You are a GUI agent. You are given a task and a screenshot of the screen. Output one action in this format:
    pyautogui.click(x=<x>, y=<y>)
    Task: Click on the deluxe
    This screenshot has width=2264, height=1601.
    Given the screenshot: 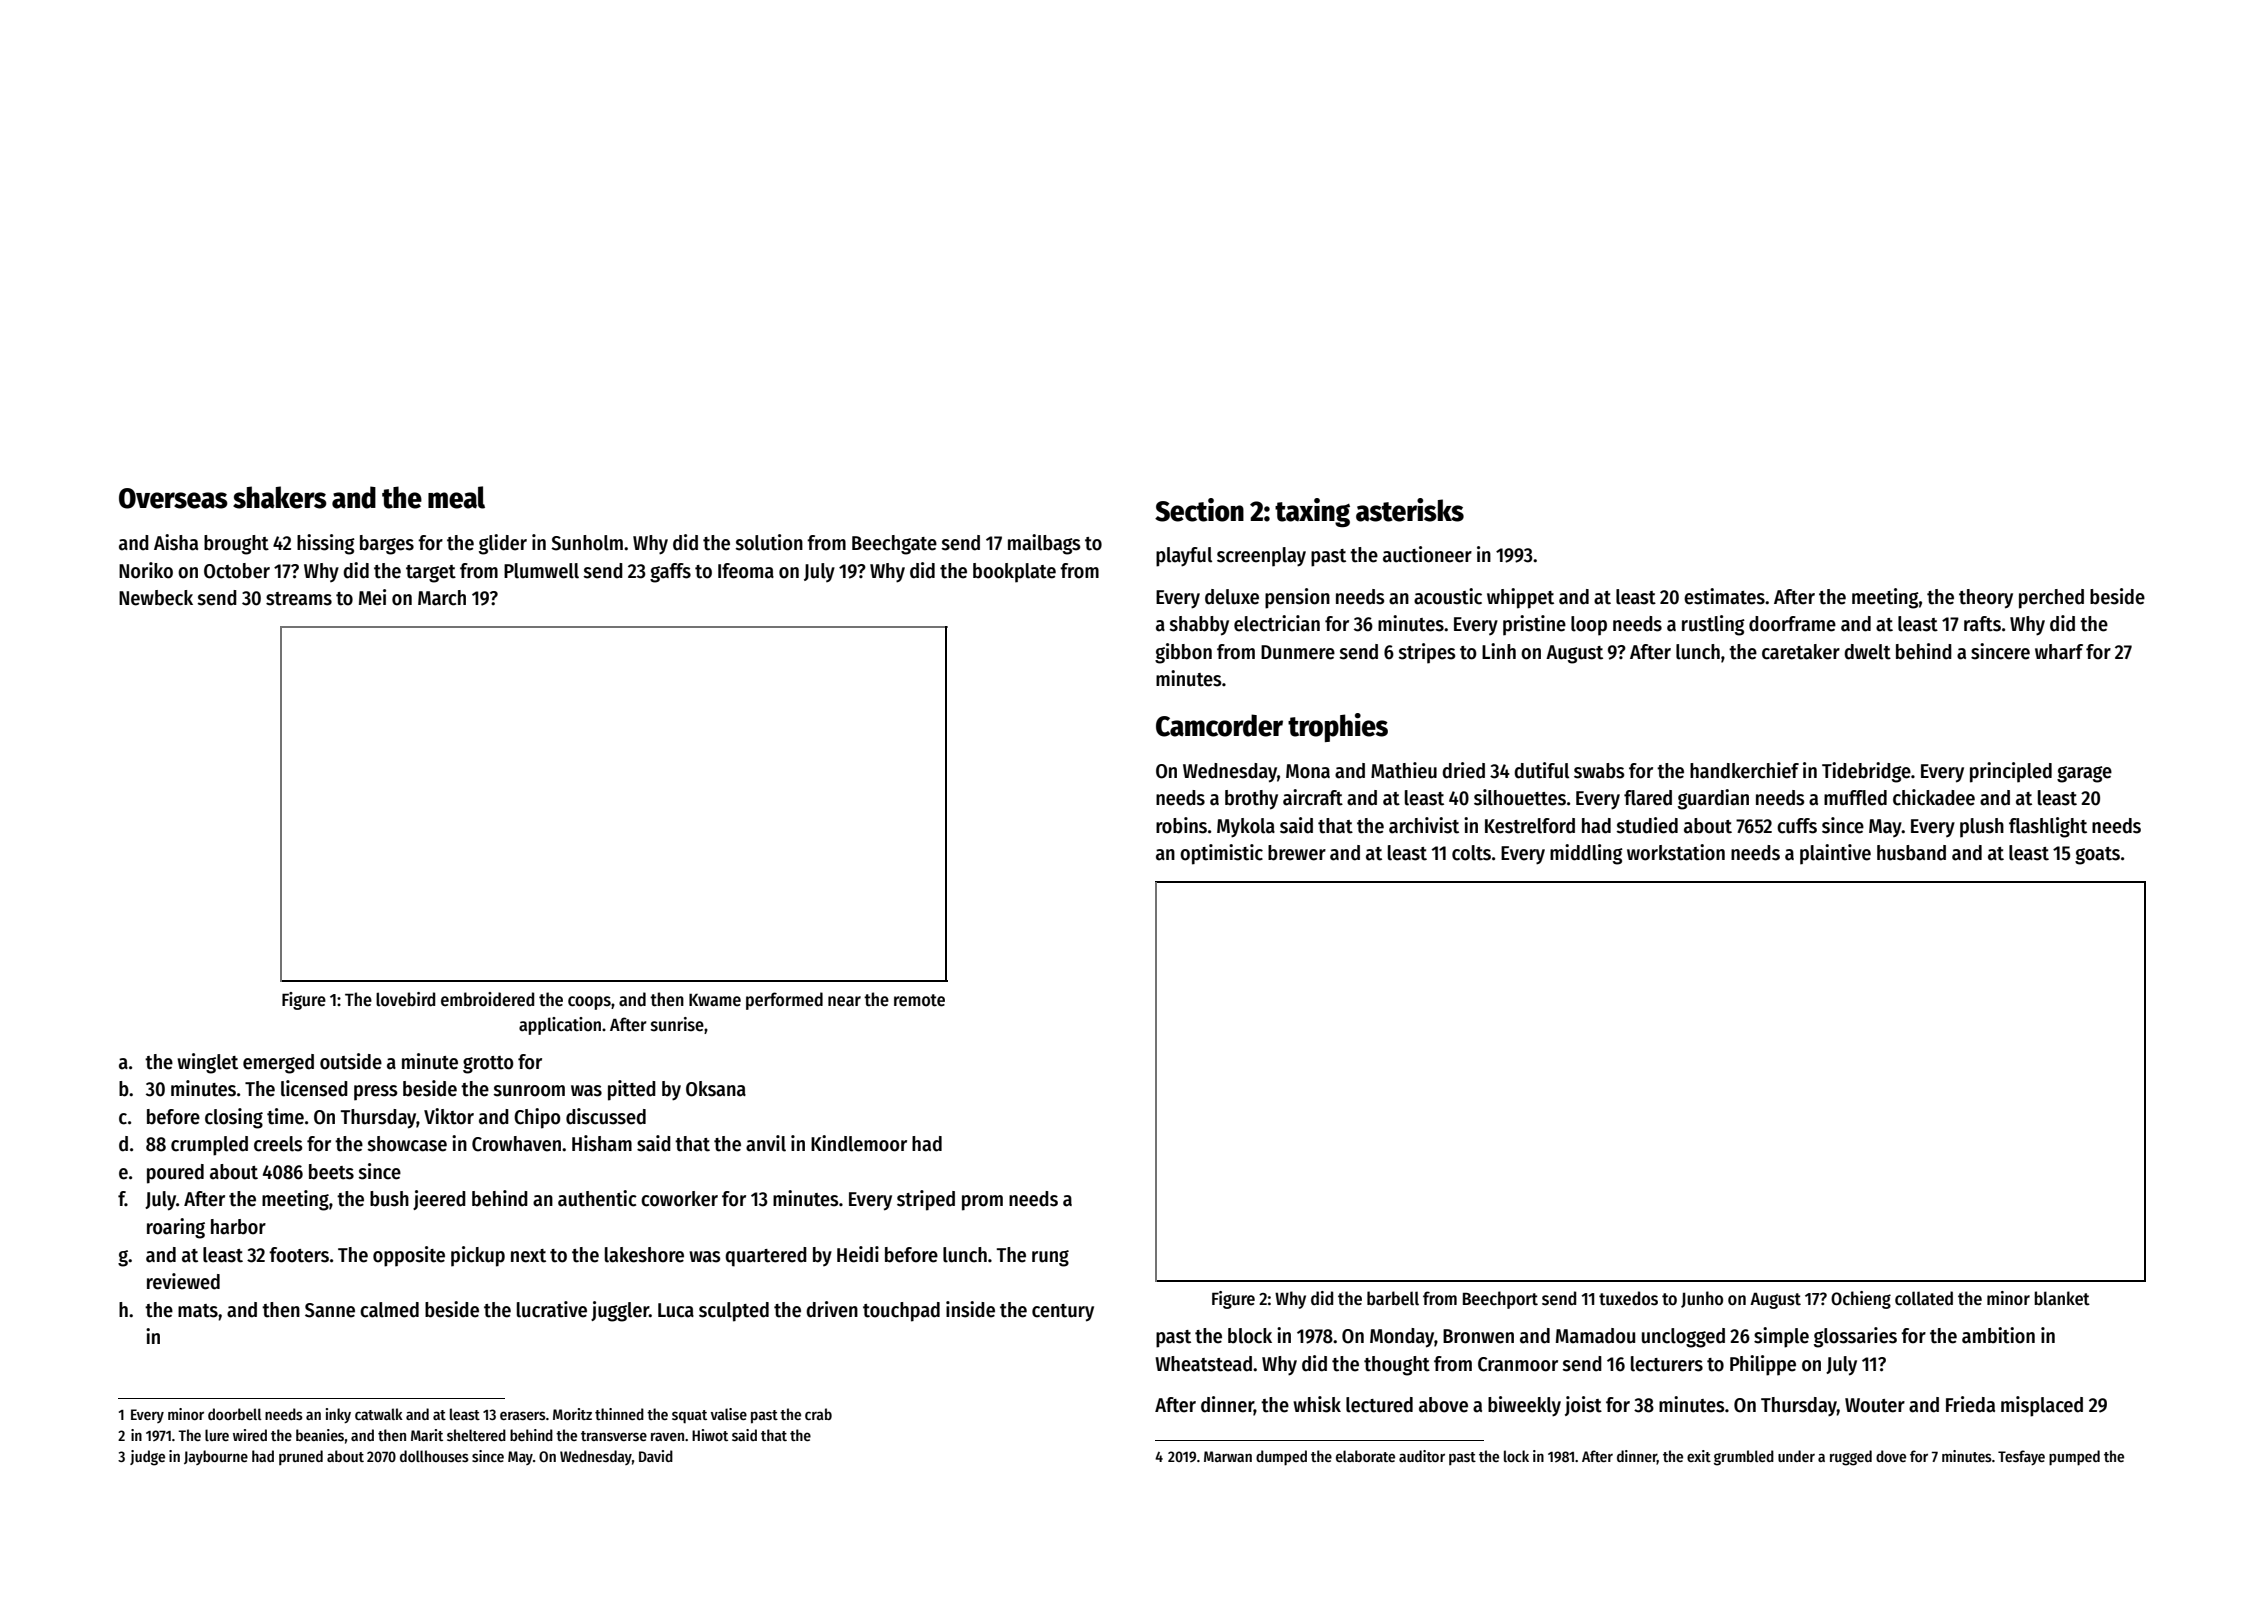 What is the action you would take?
    pyautogui.click(x=1232, y=597)
